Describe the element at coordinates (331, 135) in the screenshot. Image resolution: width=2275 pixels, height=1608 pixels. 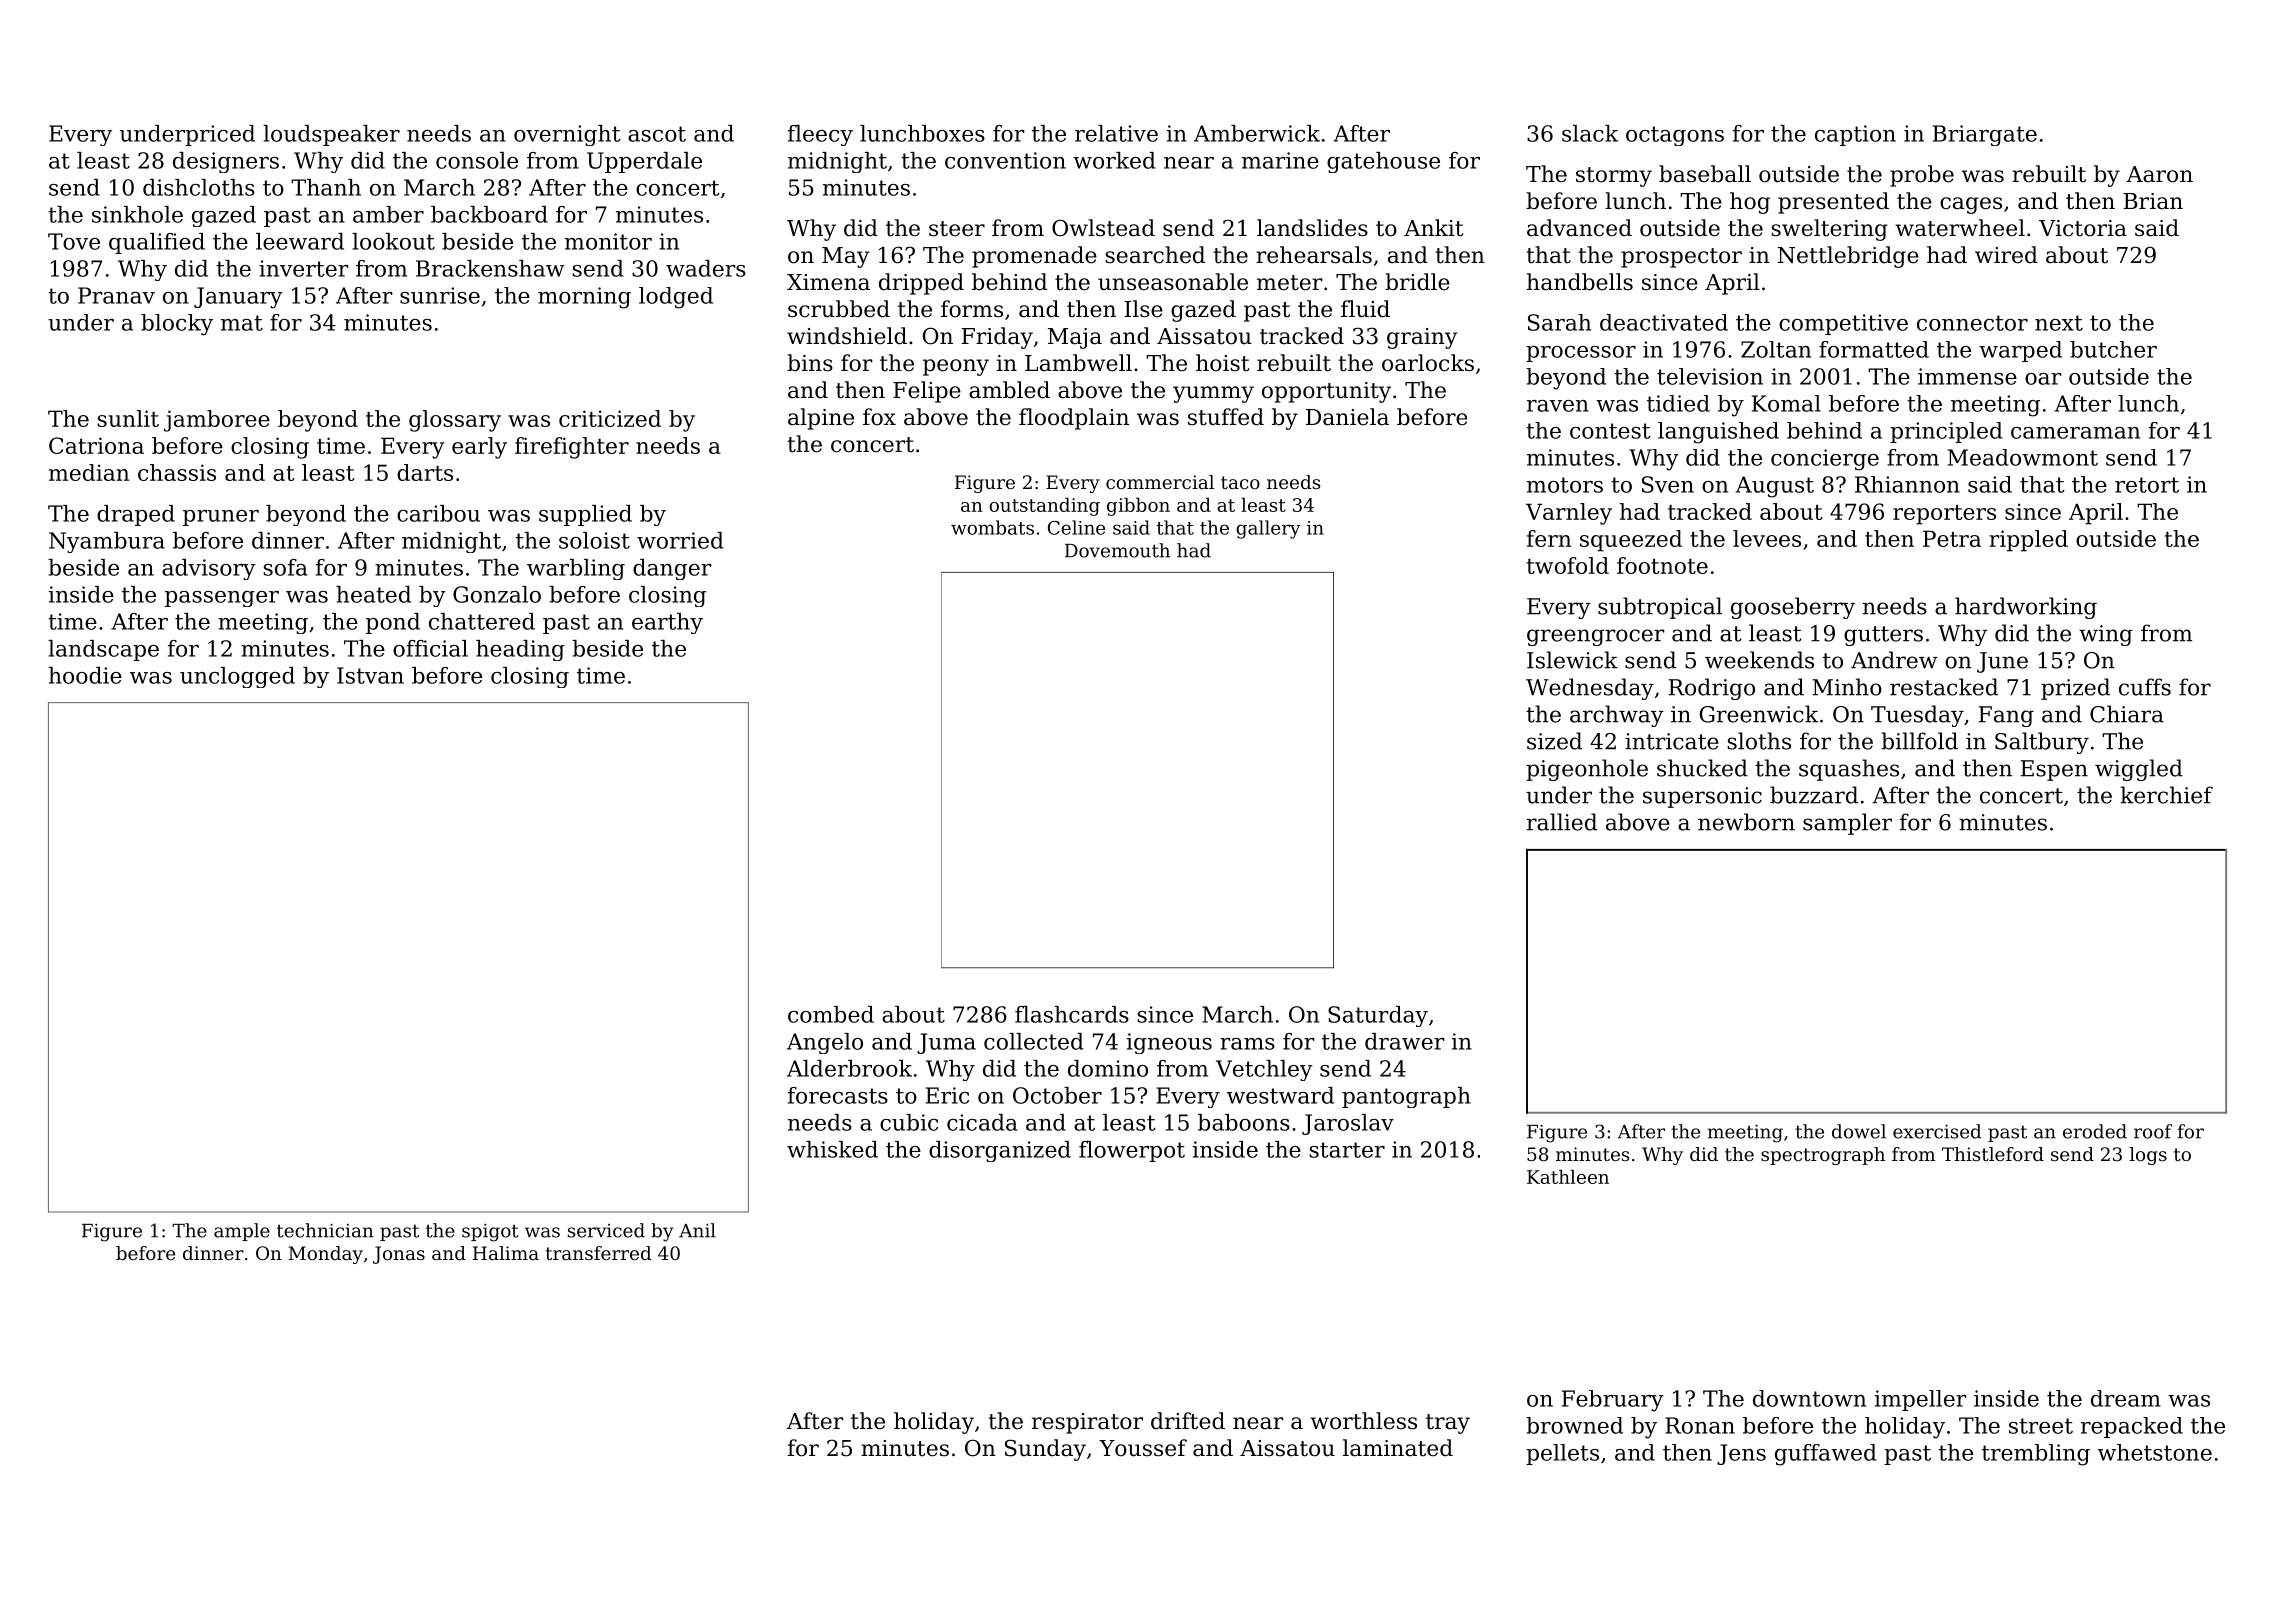
I see `loudspeaker` at that location.
